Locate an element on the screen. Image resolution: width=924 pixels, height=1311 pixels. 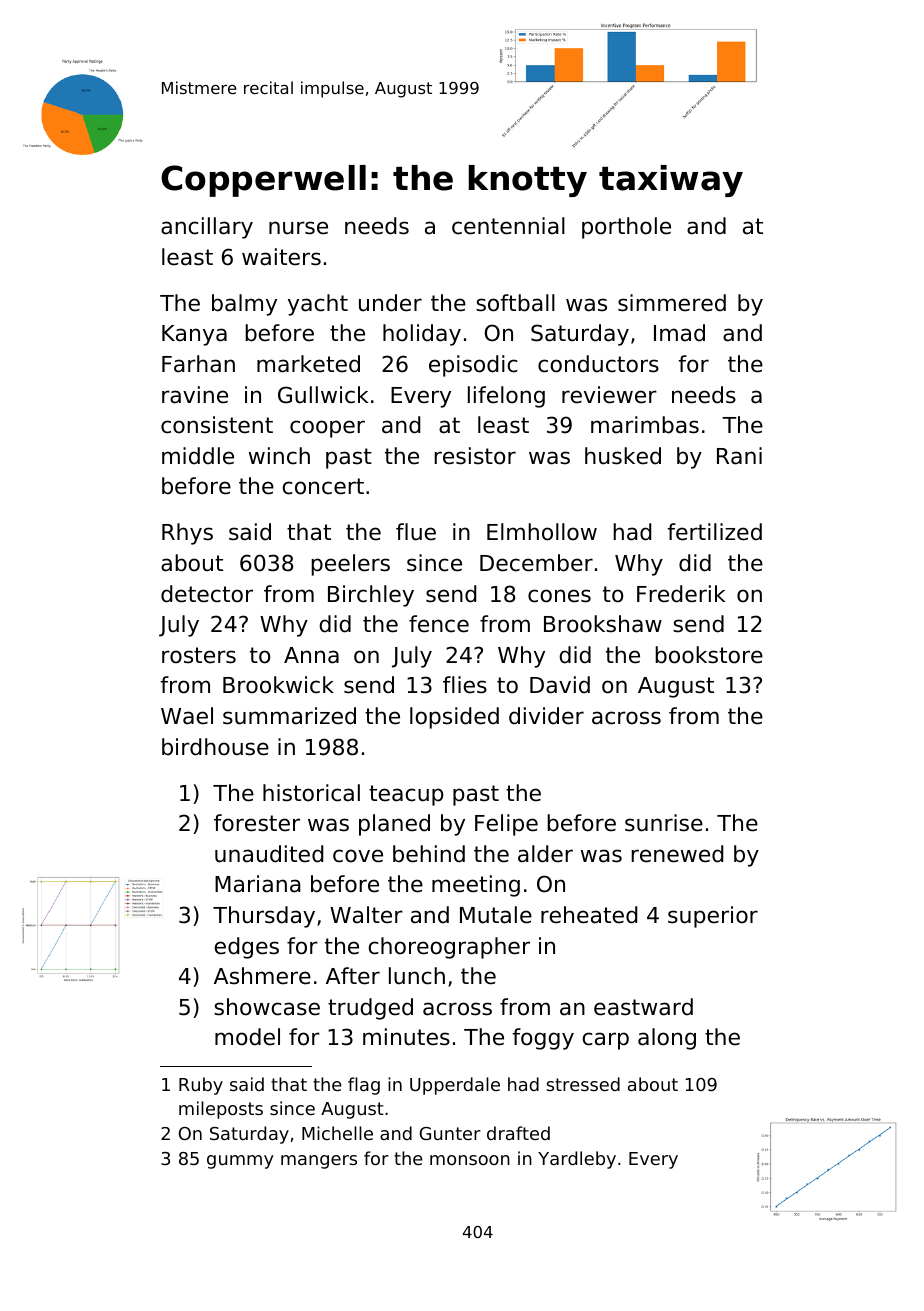
porthole is located at coordinates (626, 228).
